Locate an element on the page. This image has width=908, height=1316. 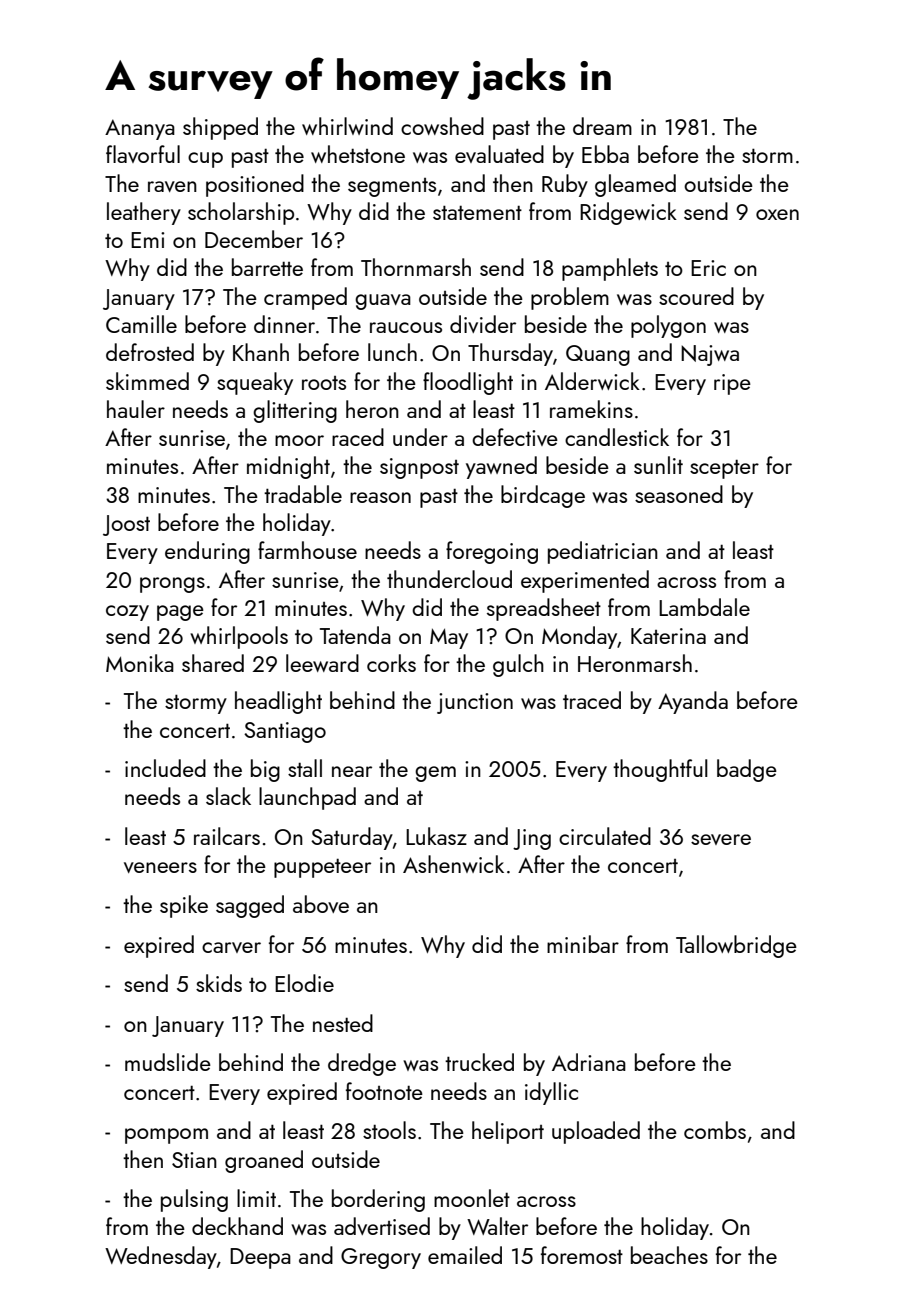
trucked is located at coordinates (479, 1062).
